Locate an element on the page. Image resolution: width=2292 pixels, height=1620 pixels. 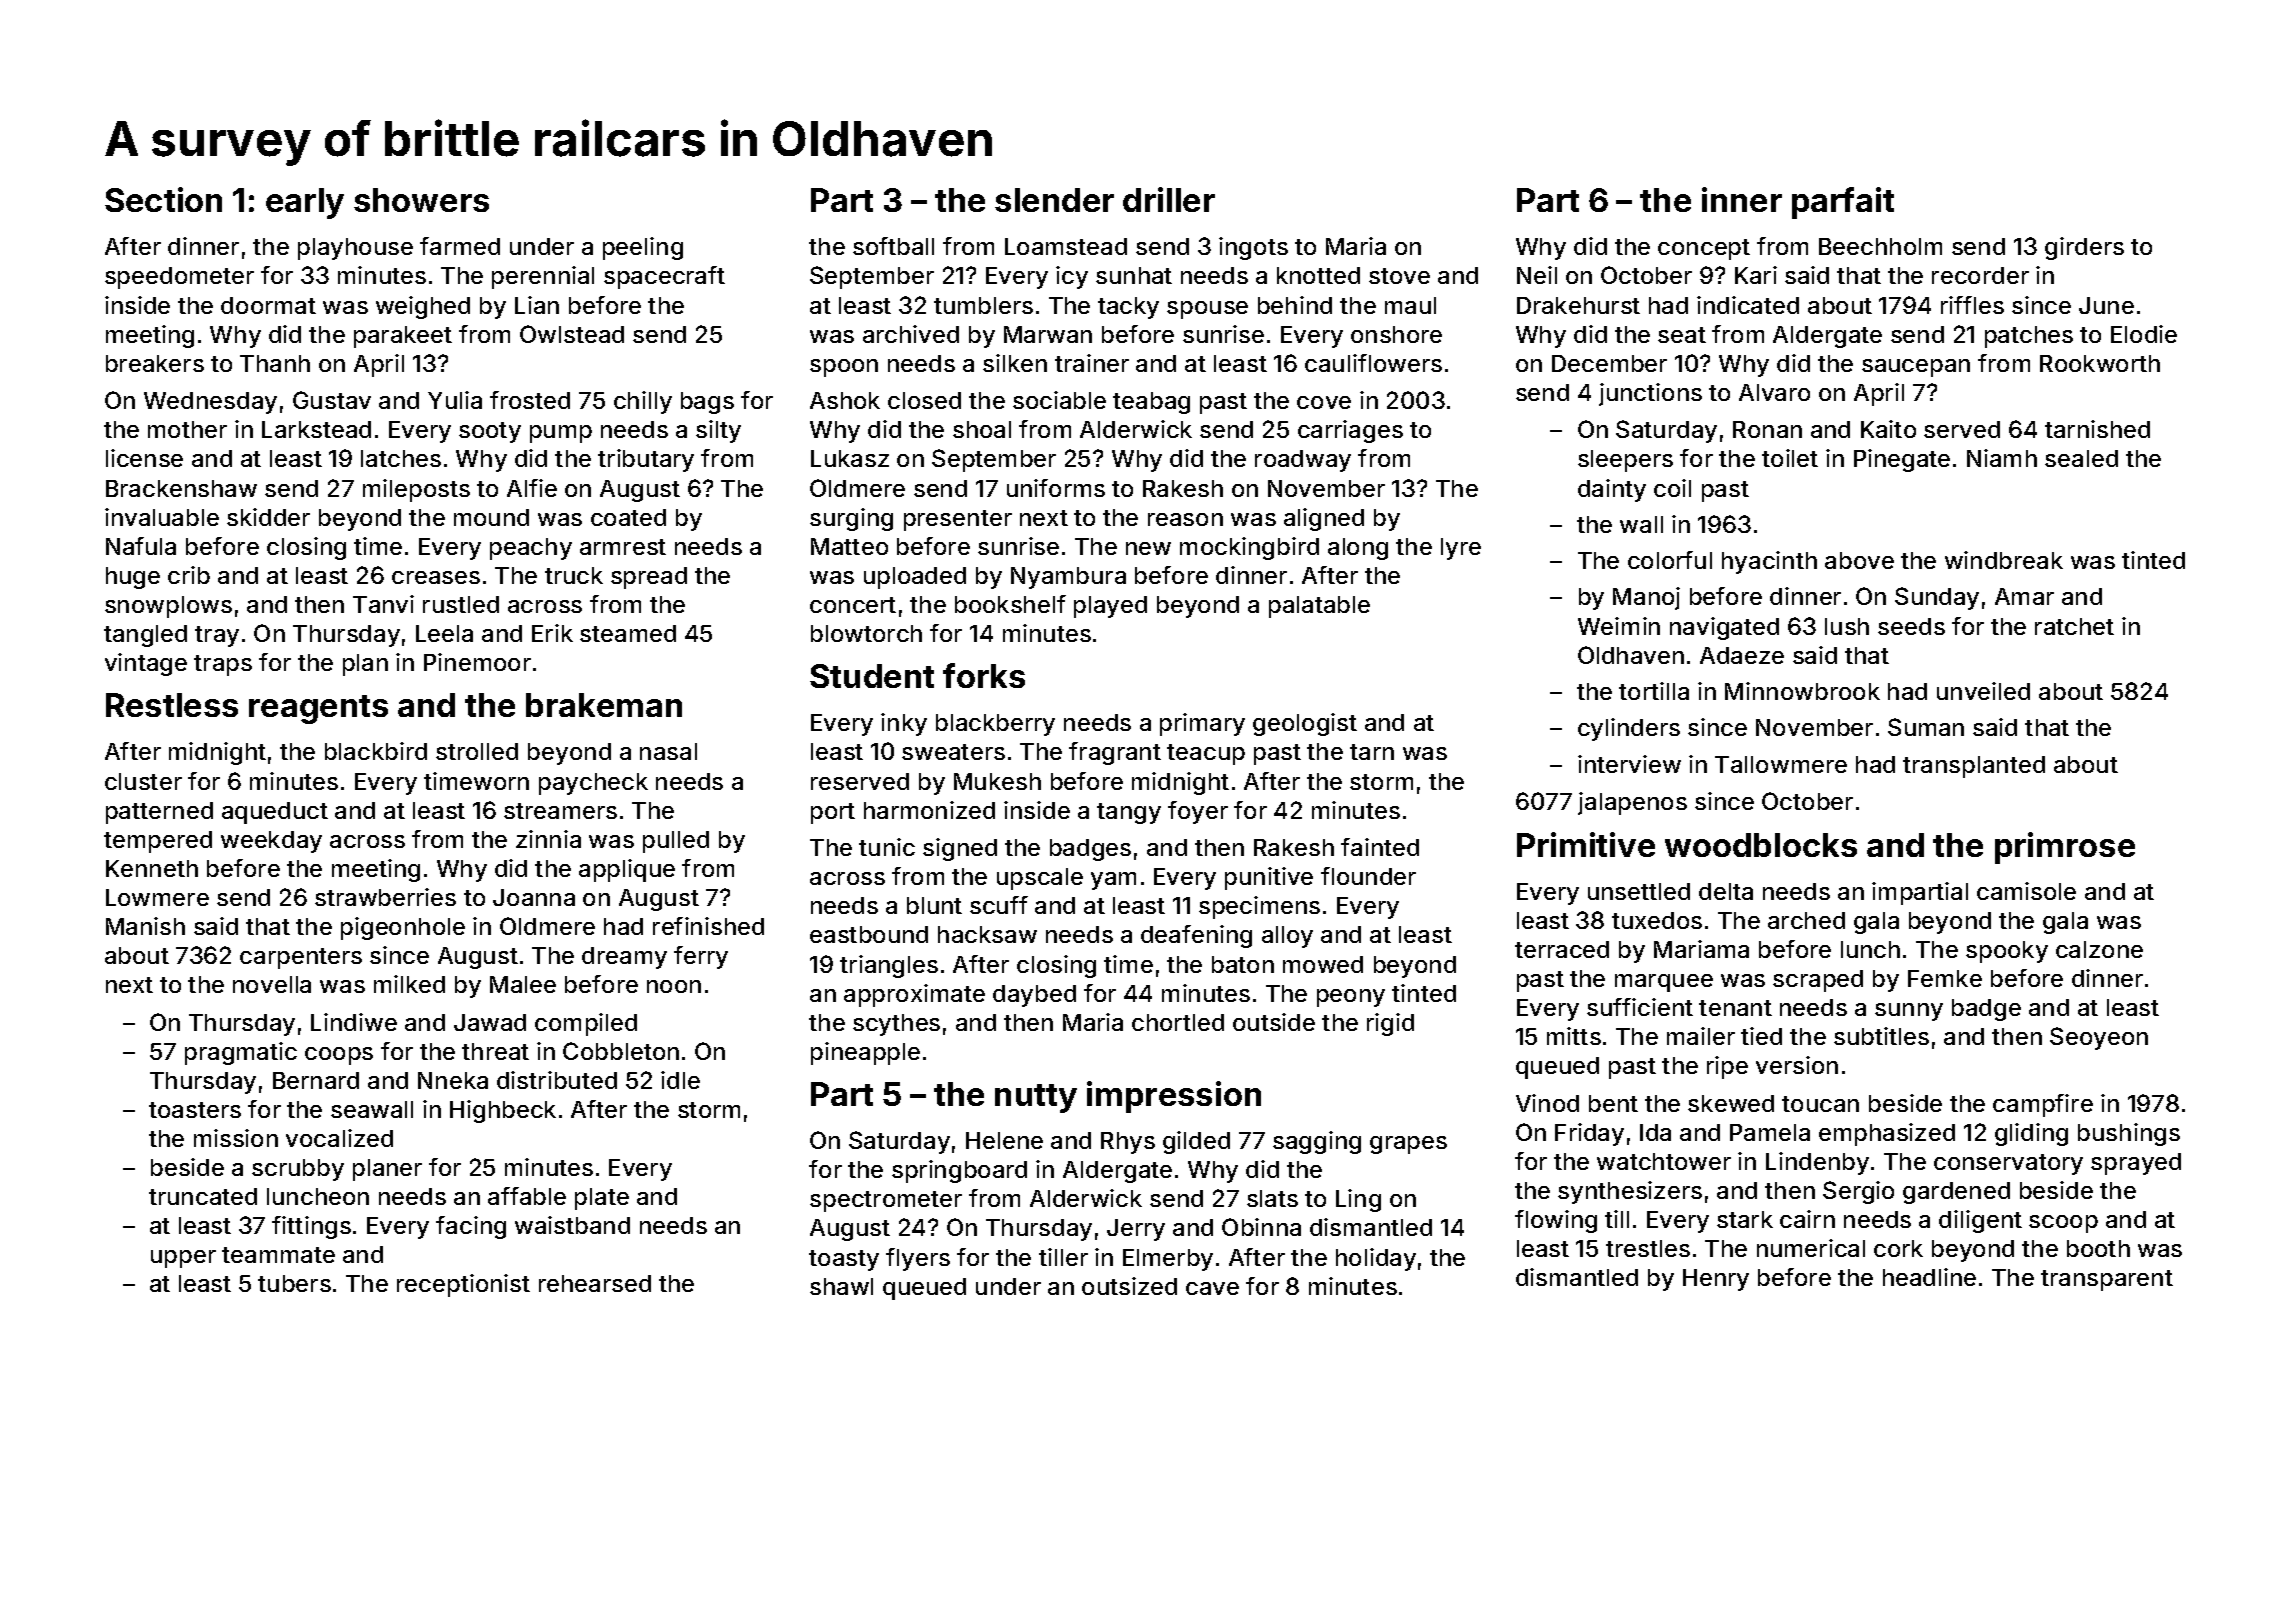
showers is located at coordinates (421, 200).
